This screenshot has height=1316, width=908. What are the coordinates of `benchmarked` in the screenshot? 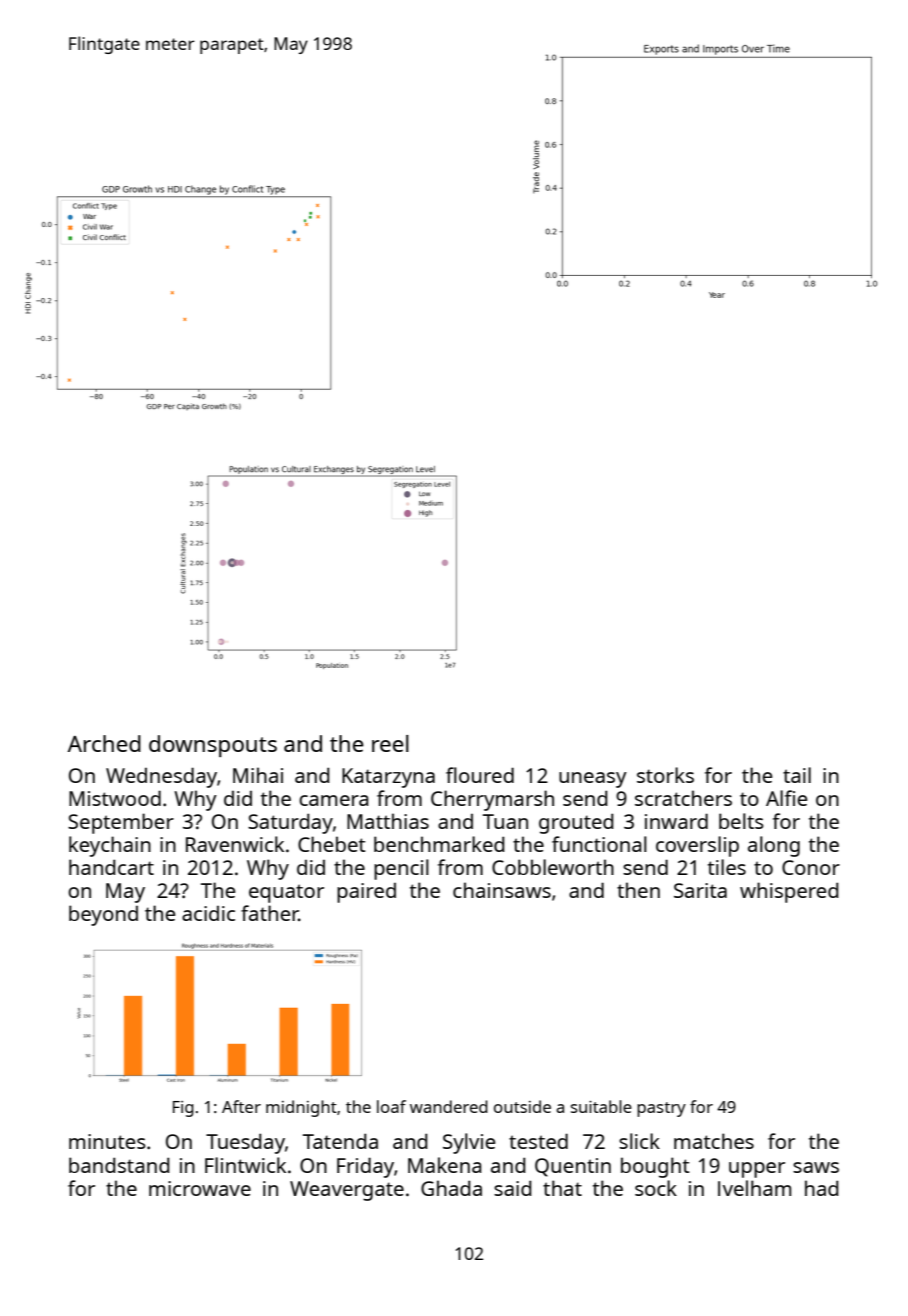 It's located at (439, 844).
